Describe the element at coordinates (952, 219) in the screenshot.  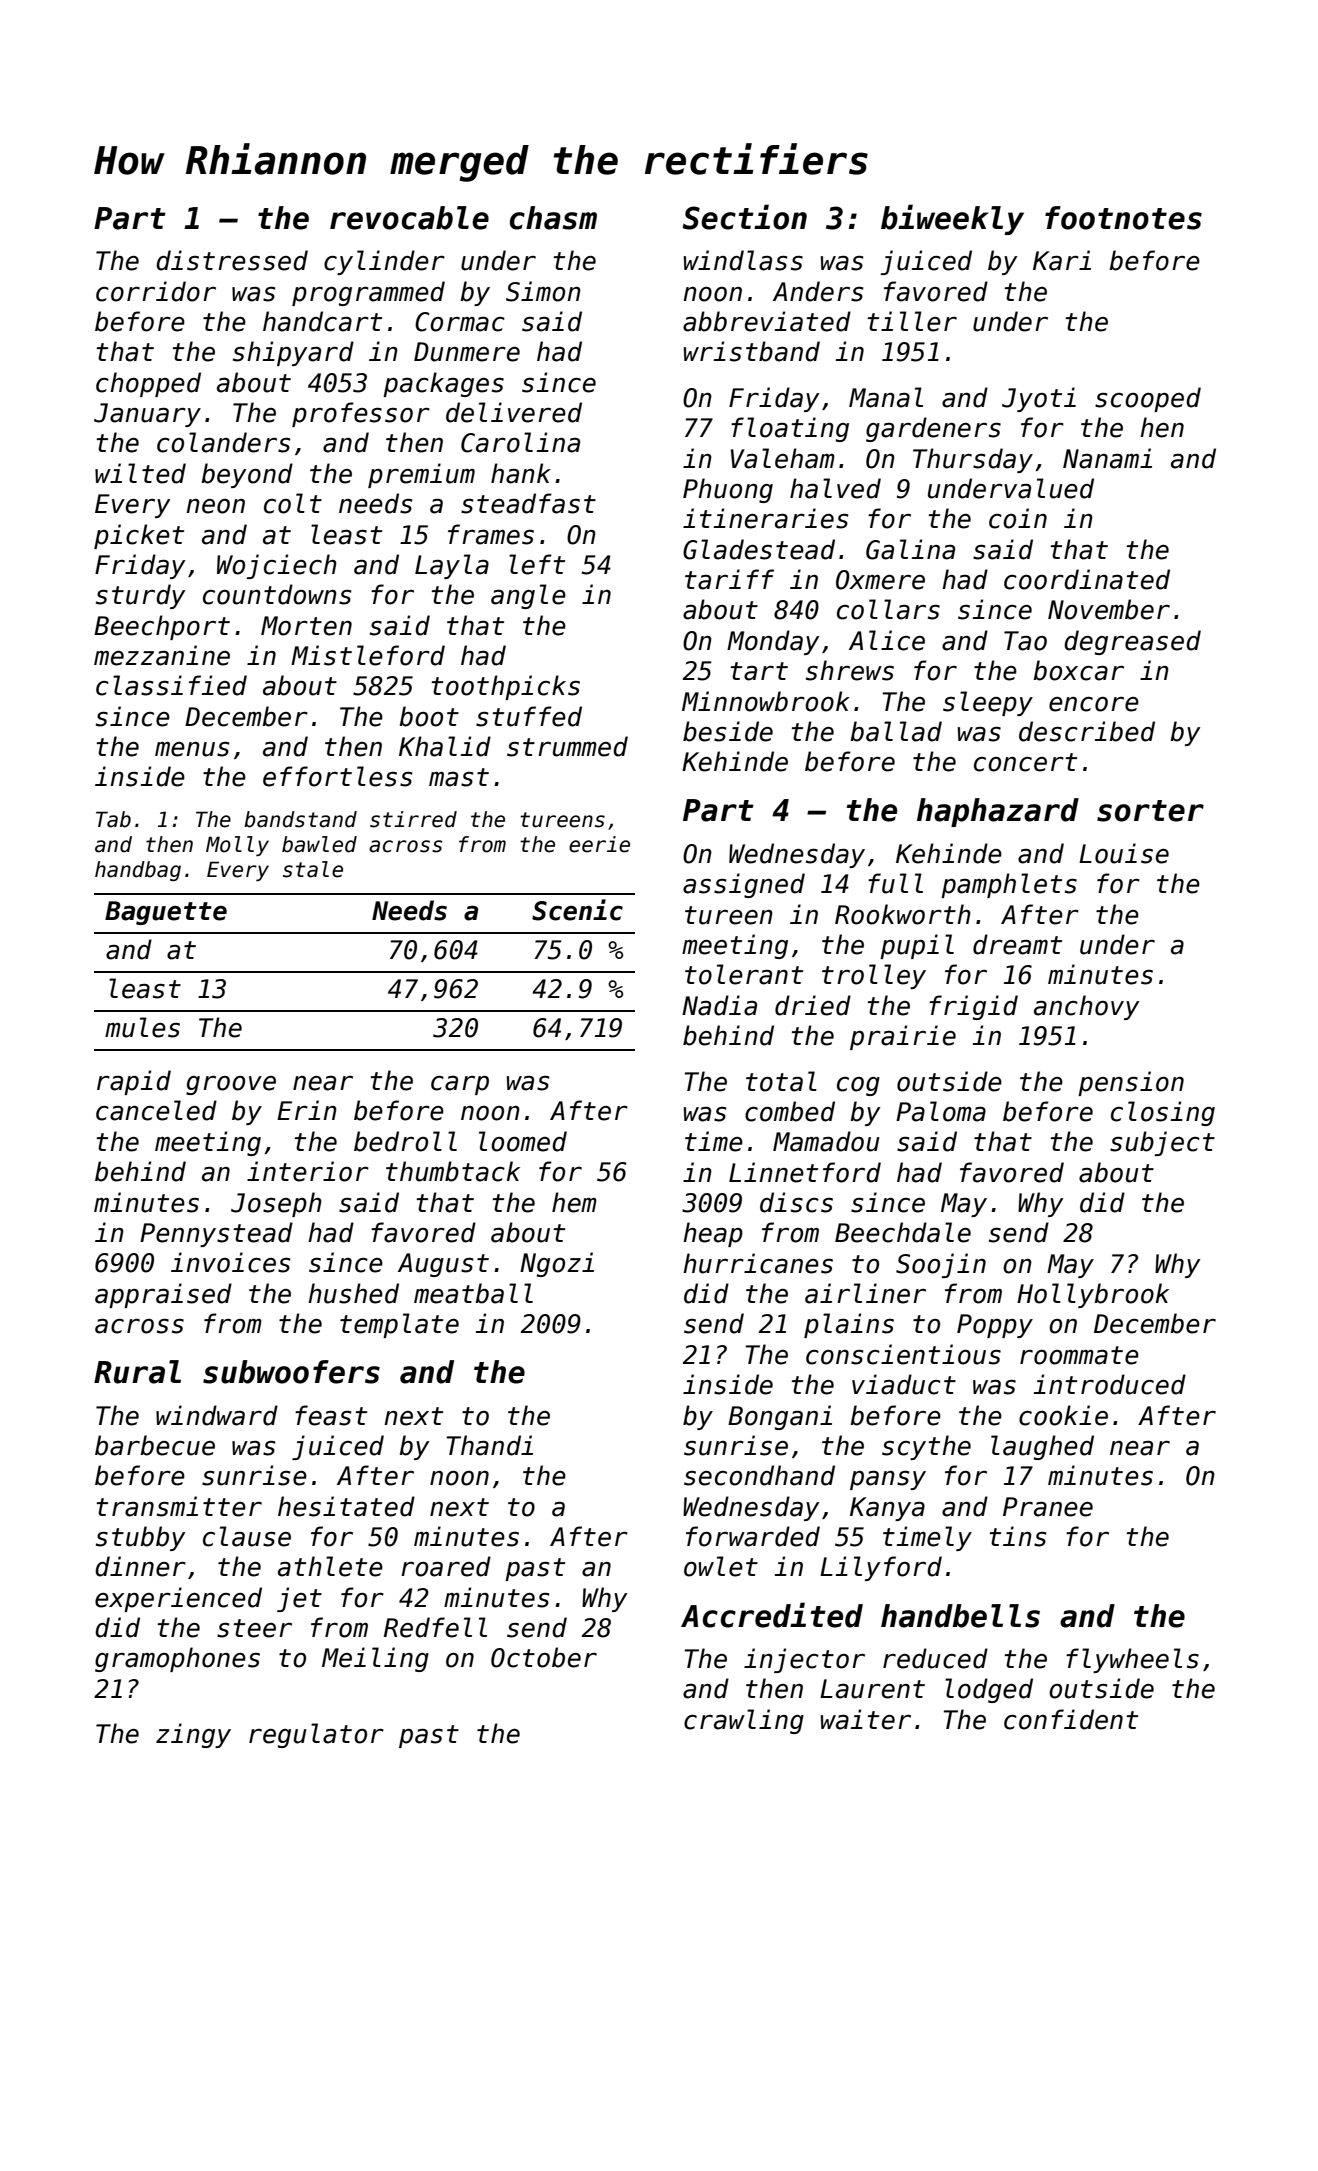
I see `biweekly` at that location.
